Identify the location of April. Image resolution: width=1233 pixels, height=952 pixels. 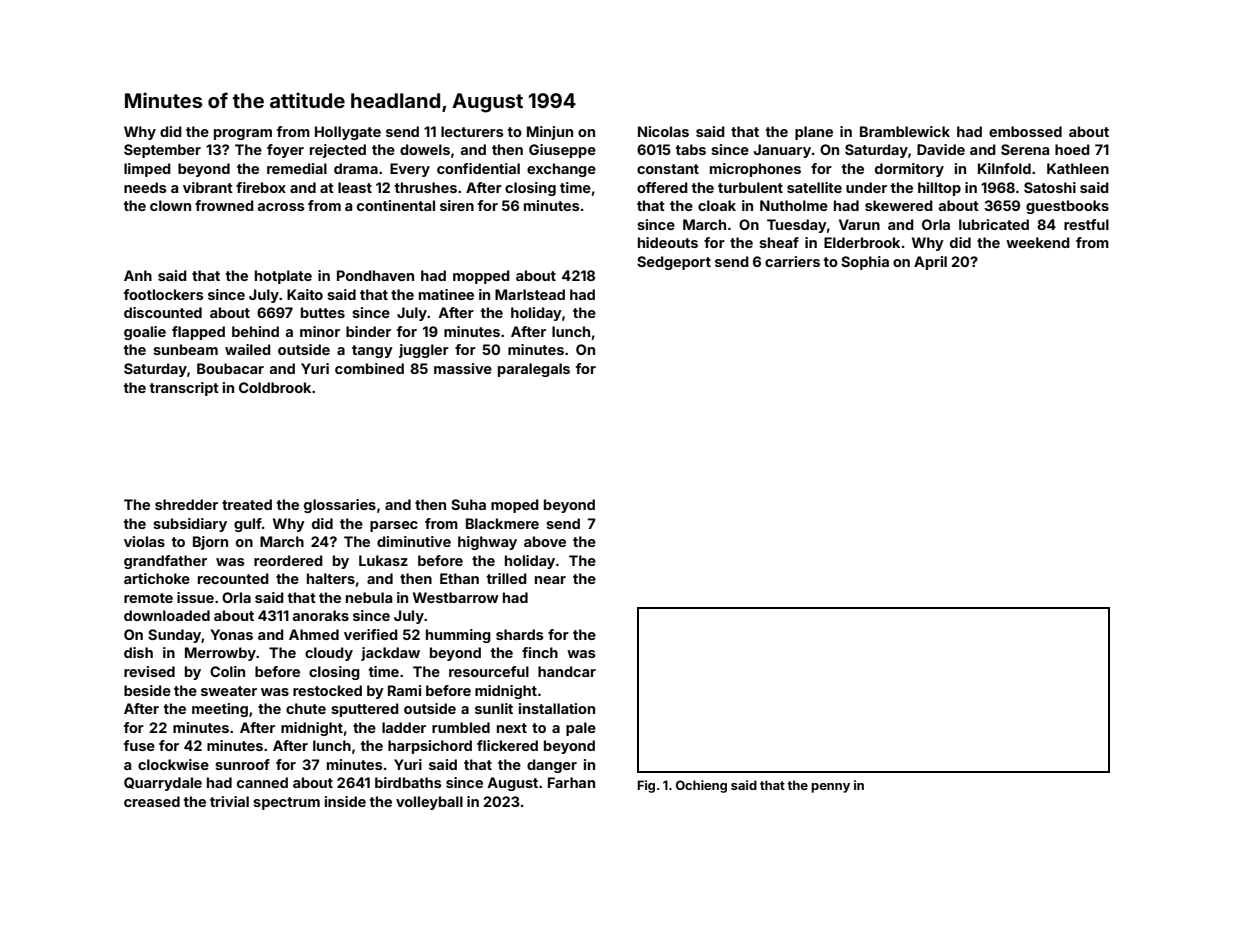
(930, 263).
